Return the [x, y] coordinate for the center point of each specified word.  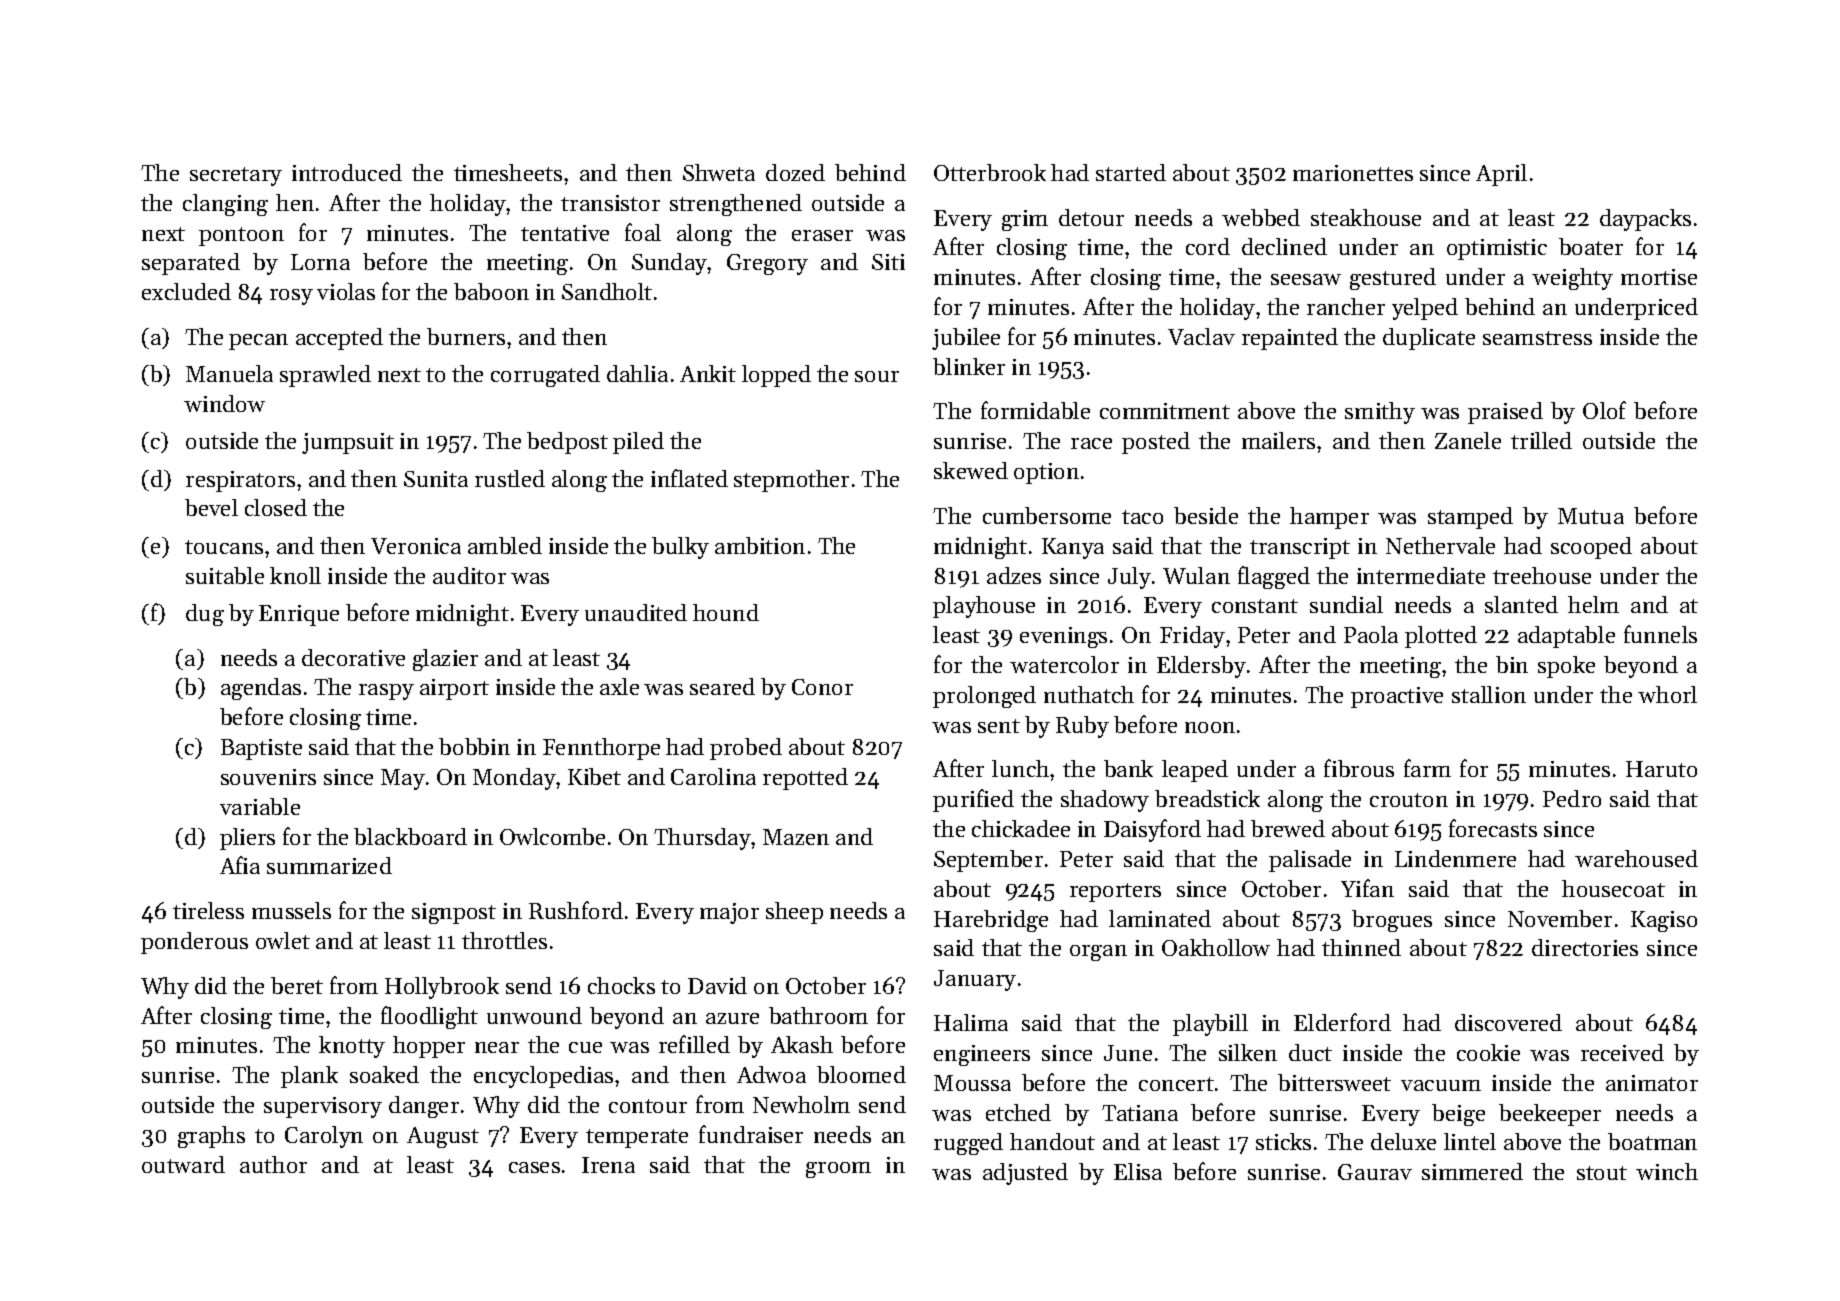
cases [534, 1167]
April [1501, 175]
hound [726, 612]
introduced [347, 172]
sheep [794, 913]
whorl [1667, 694]
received [1622, 1052]
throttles [504, 940]
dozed [795, 172]
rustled [510, 478]
